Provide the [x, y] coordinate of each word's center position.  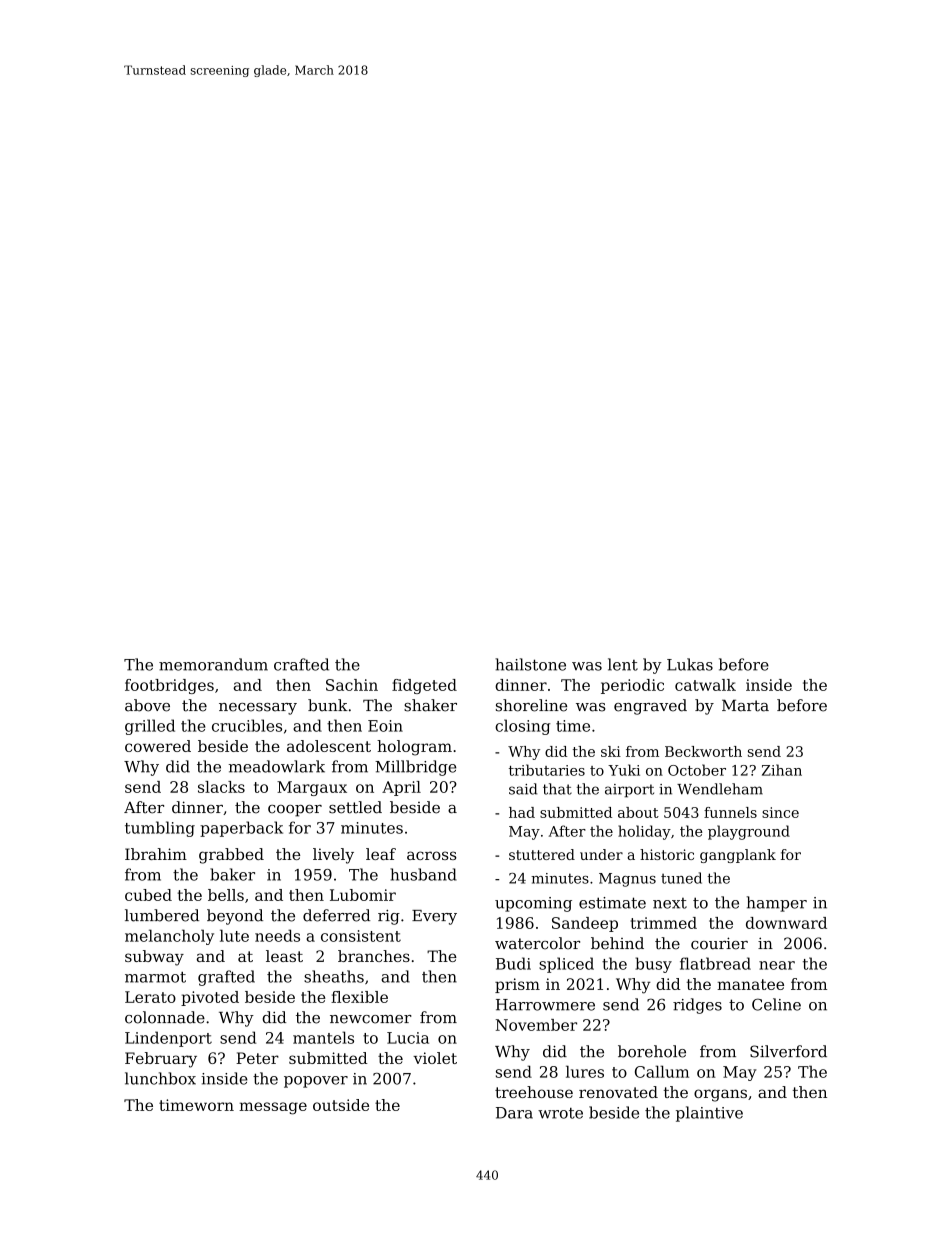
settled [355, 807]
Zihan [782, 770]
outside [341, 1105]
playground [749, 832]
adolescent [329, 746]
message [273, 1108]
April [401, 788]
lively [333, 856]
